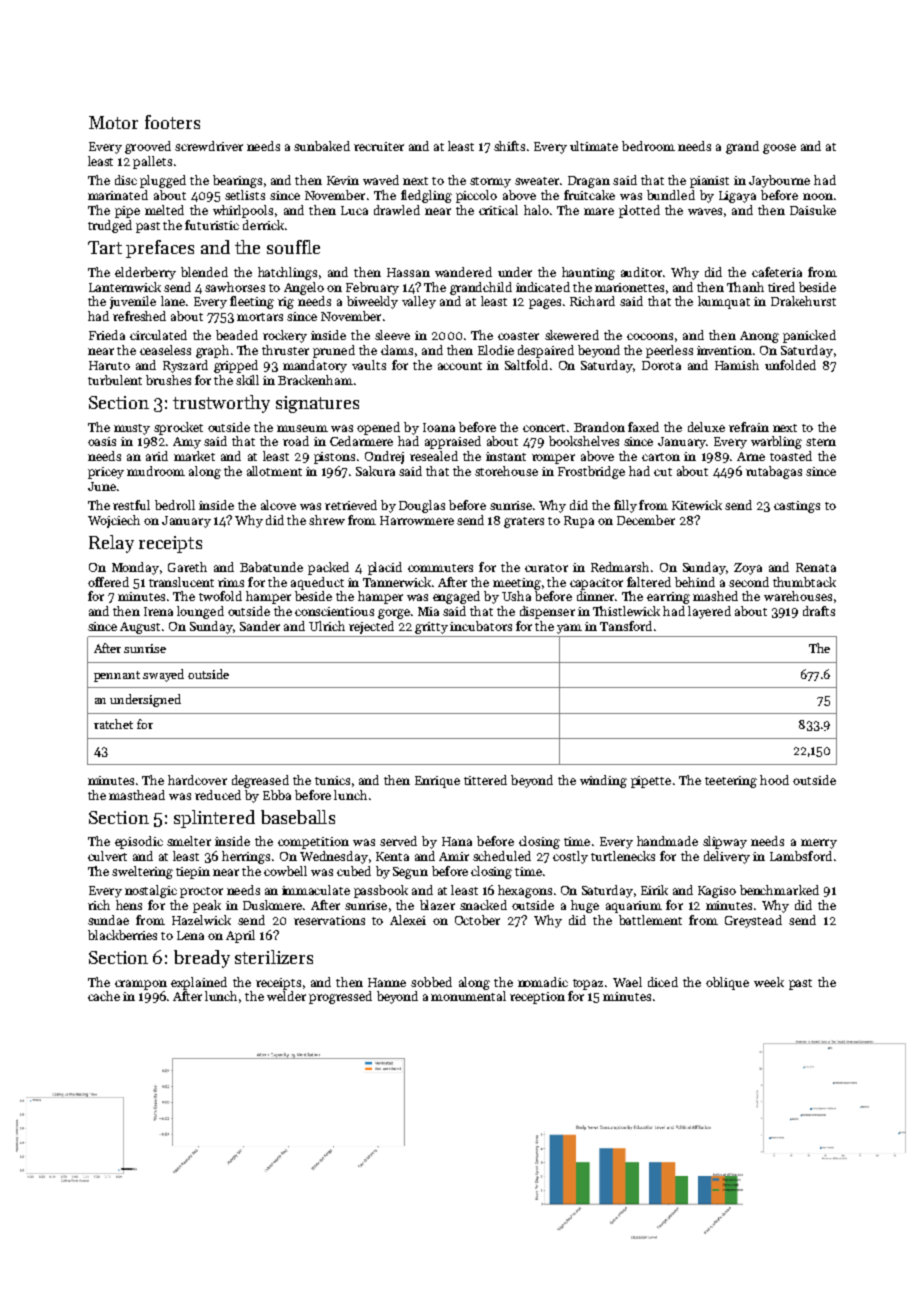 This screenshot has width=924, height=1308. Describe the element at coordinates (697, 505) in the screenshot. I see `Kitewick` at that location.
